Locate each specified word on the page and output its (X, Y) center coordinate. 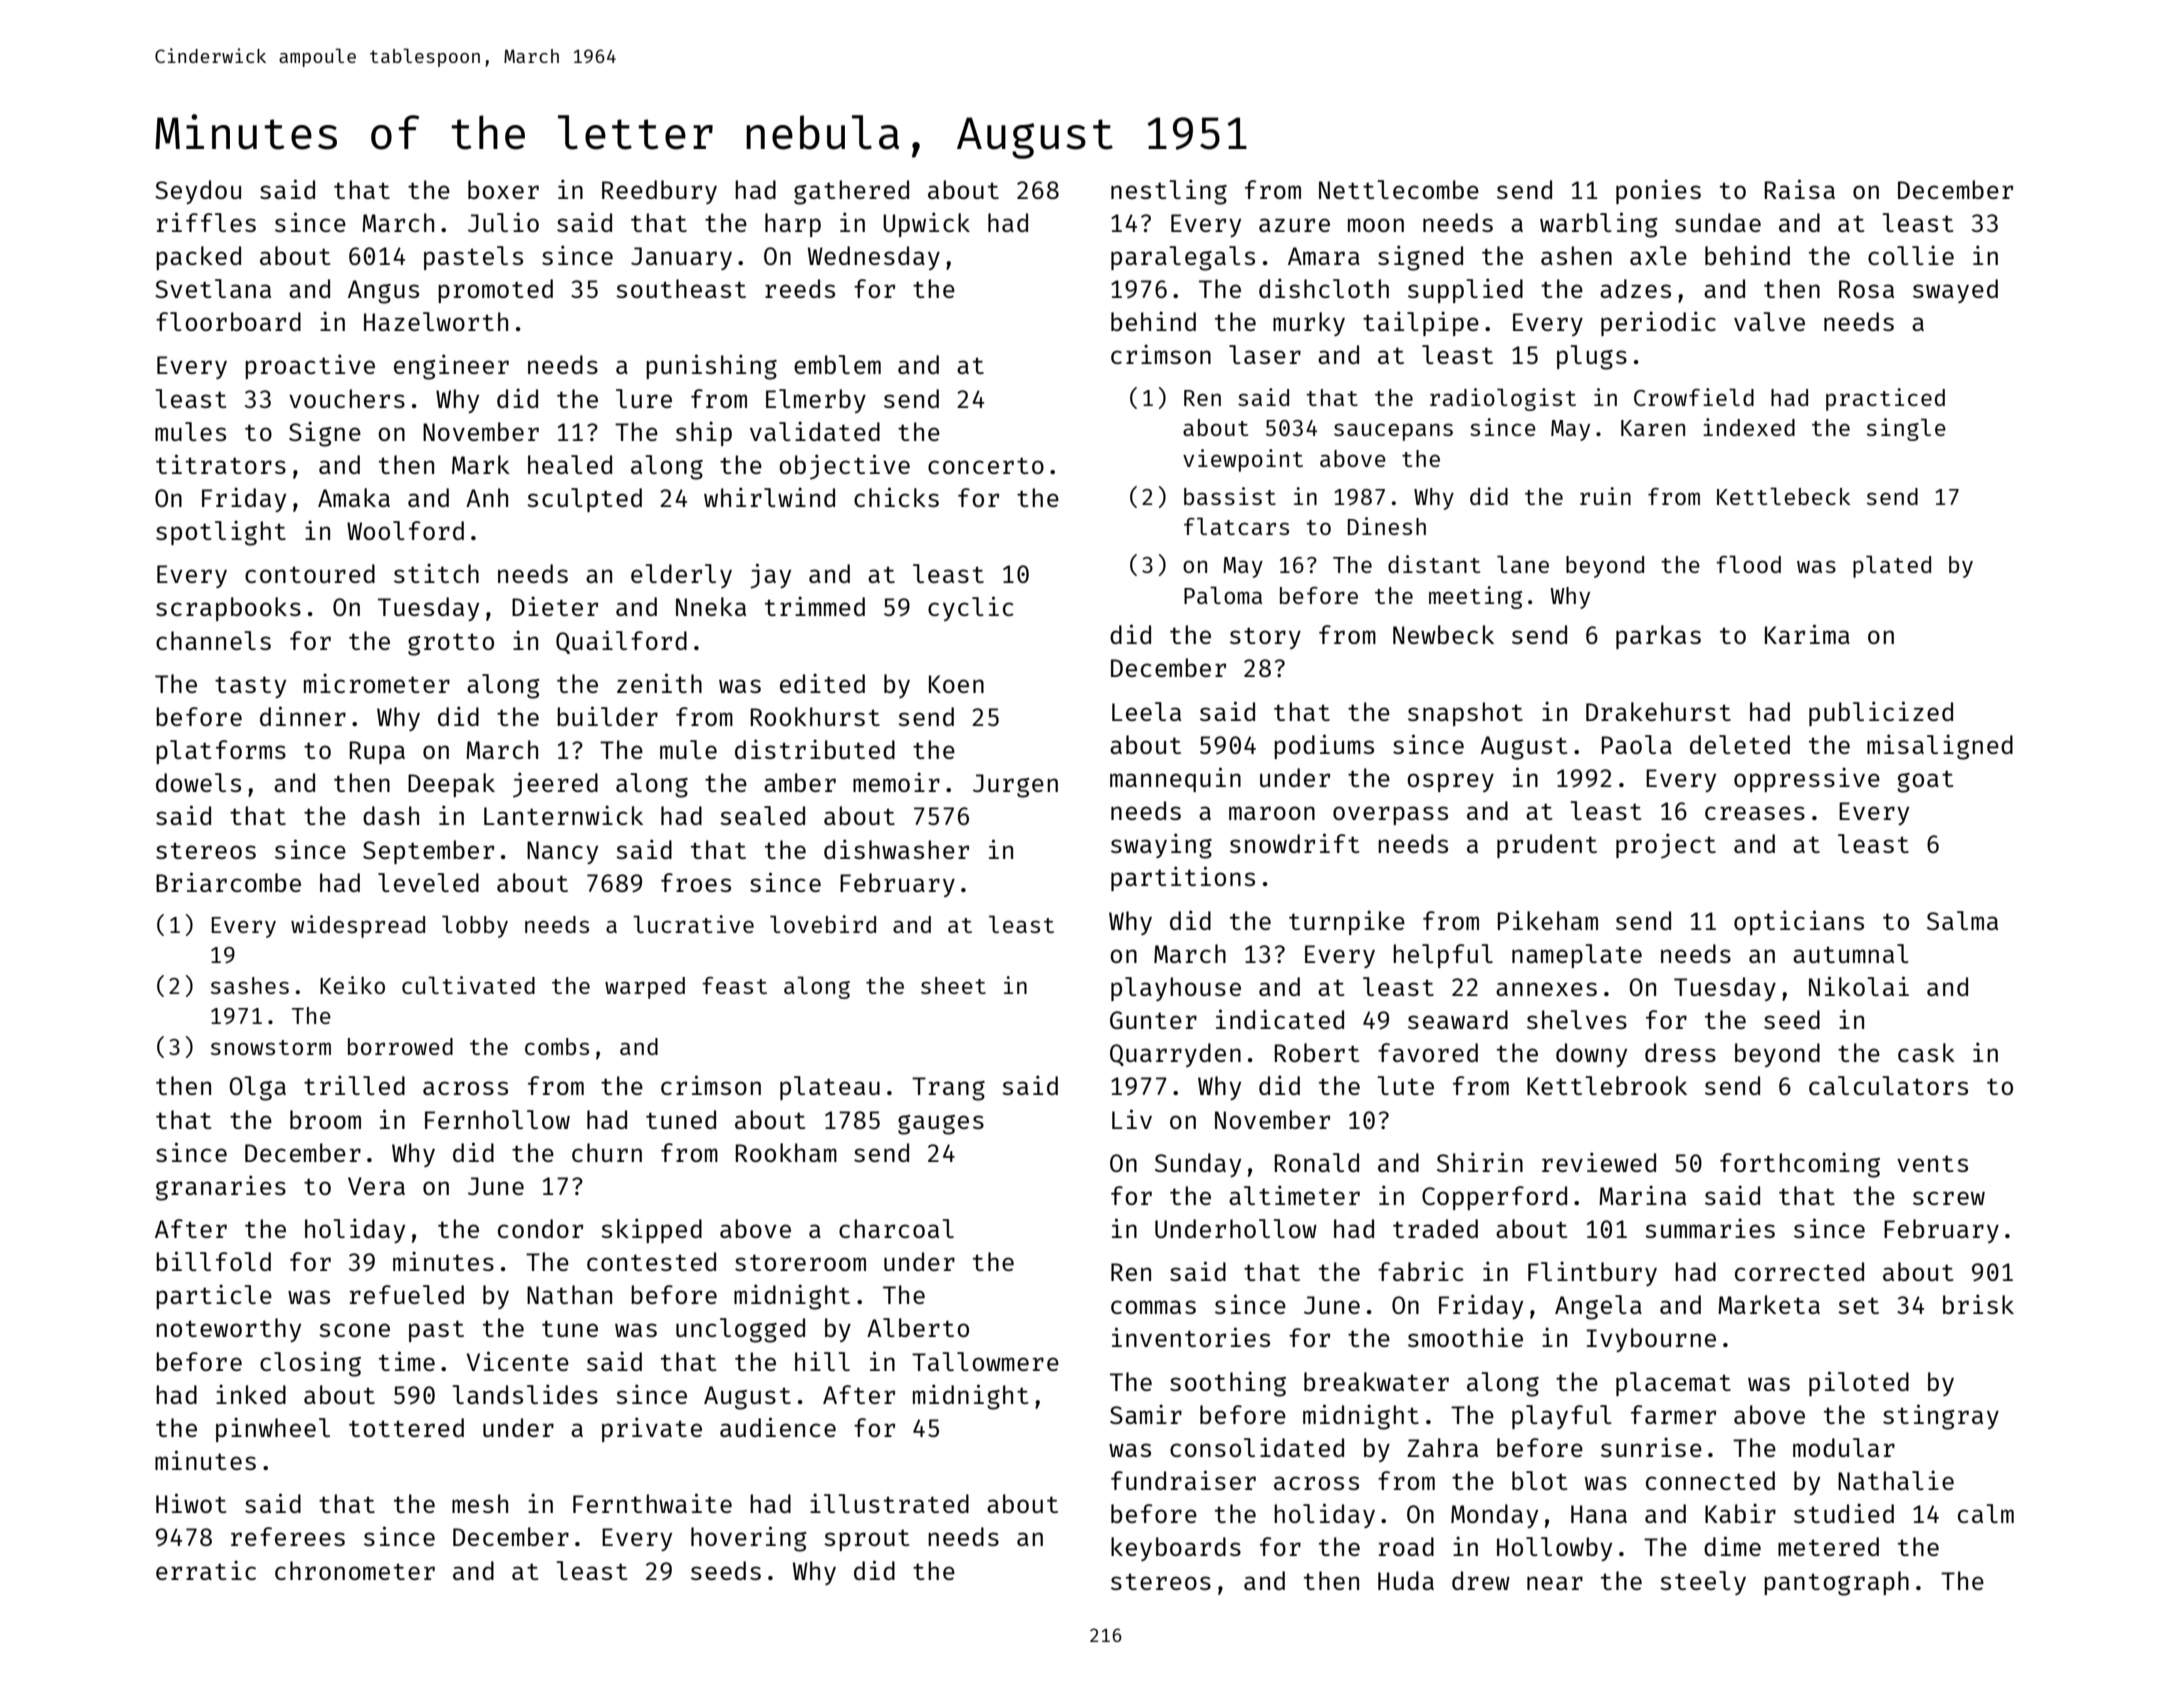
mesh (480, 1503)
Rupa (377, 752)
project (1666, 846)
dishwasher (896, 849)
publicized (1881, 713)
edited (822, 683)
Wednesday (874, 258)
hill (822, 1361)
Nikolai (1859, 986)
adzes (1635, 288)
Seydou (198, 192)
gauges (941, 1125)
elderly (681, 576)
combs (557, 1046)
